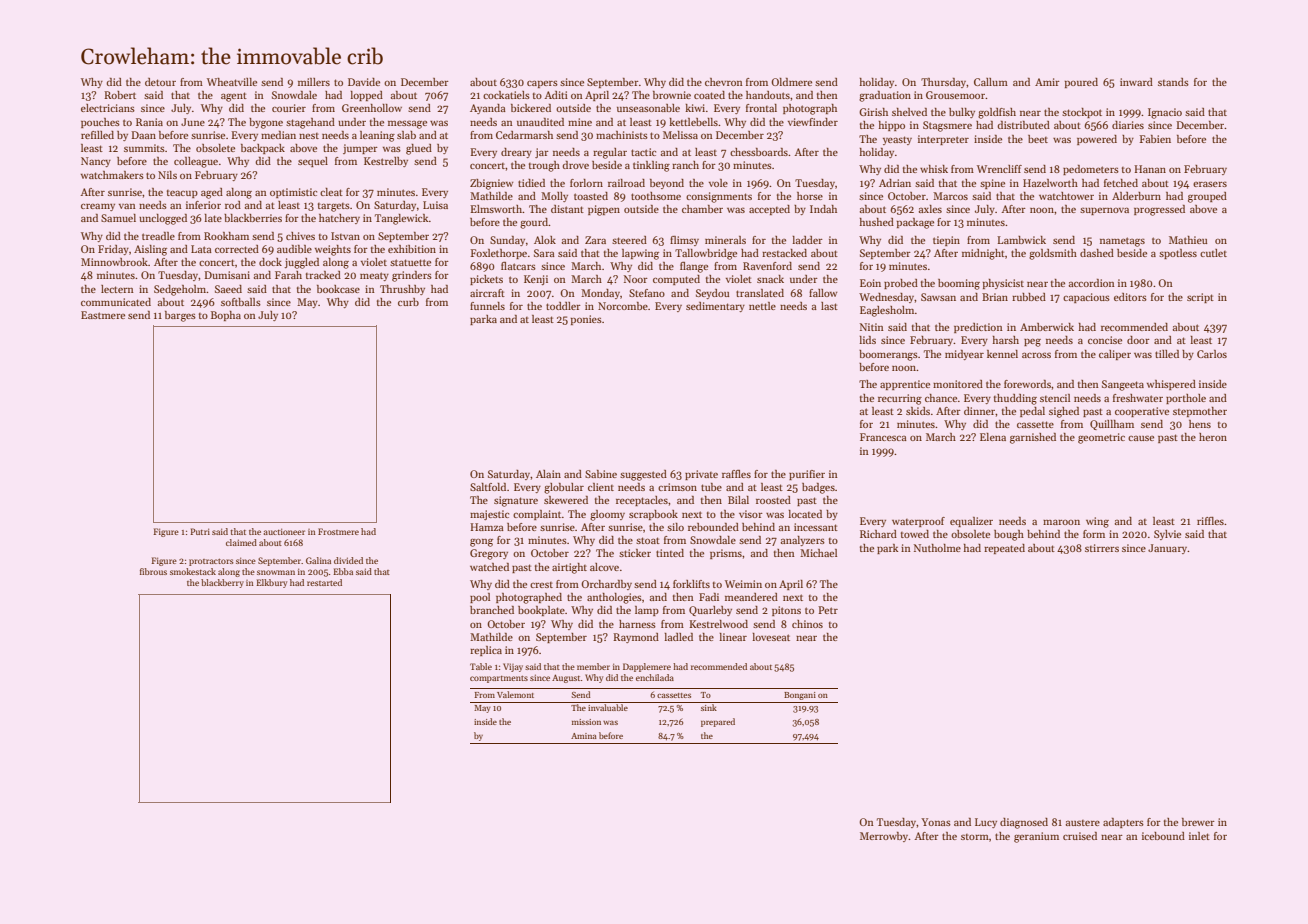  Describe the element at coordinates (542, 84) in the page. I see `capers` at that location.
